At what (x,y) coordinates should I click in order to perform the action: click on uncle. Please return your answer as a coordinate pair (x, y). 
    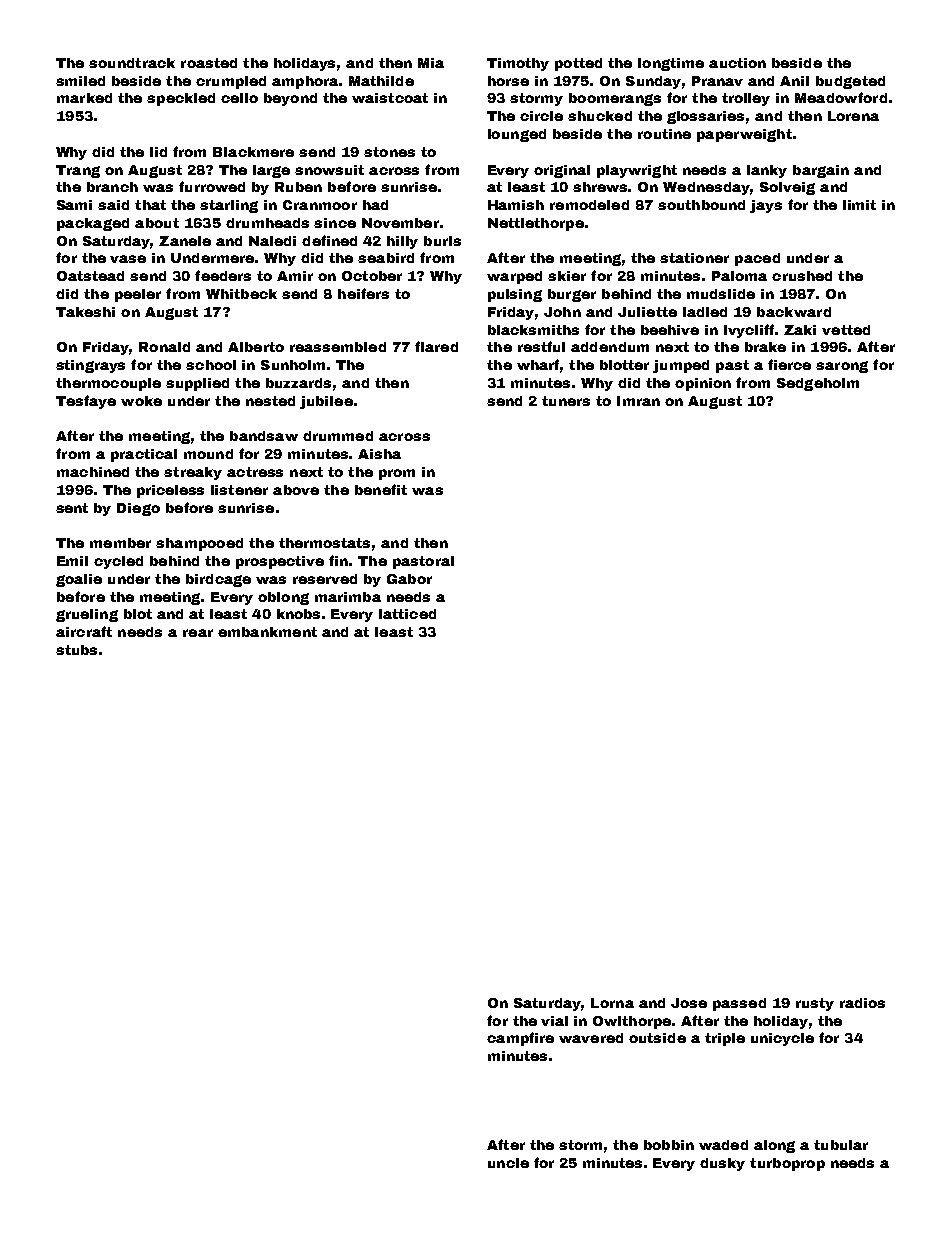
    Looking at the image, I should click on (508, 1163).
